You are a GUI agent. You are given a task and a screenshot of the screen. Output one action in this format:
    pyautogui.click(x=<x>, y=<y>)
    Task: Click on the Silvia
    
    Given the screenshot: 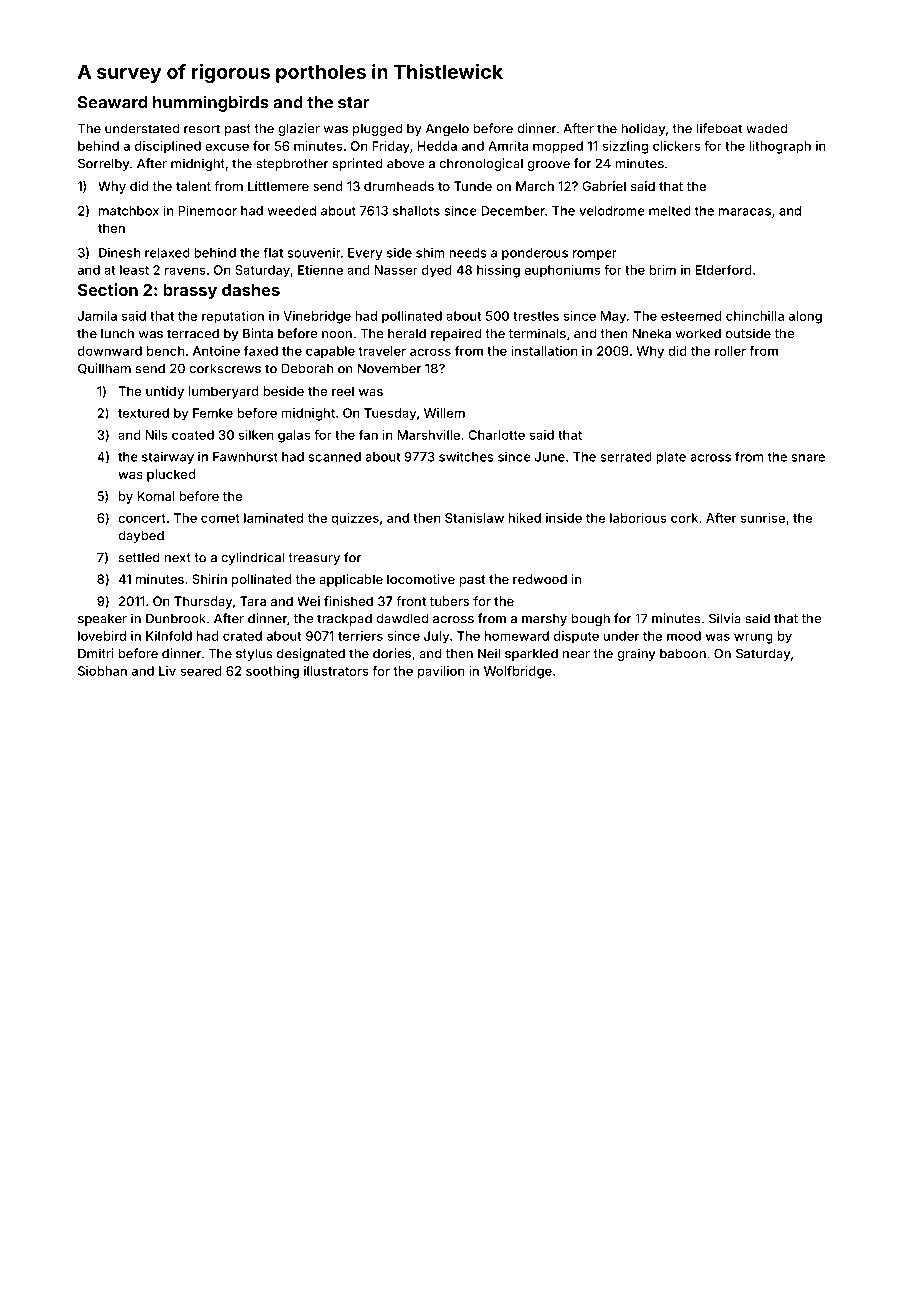 What is the action you would take?
    pyautogui.click(x=725, y=618)
